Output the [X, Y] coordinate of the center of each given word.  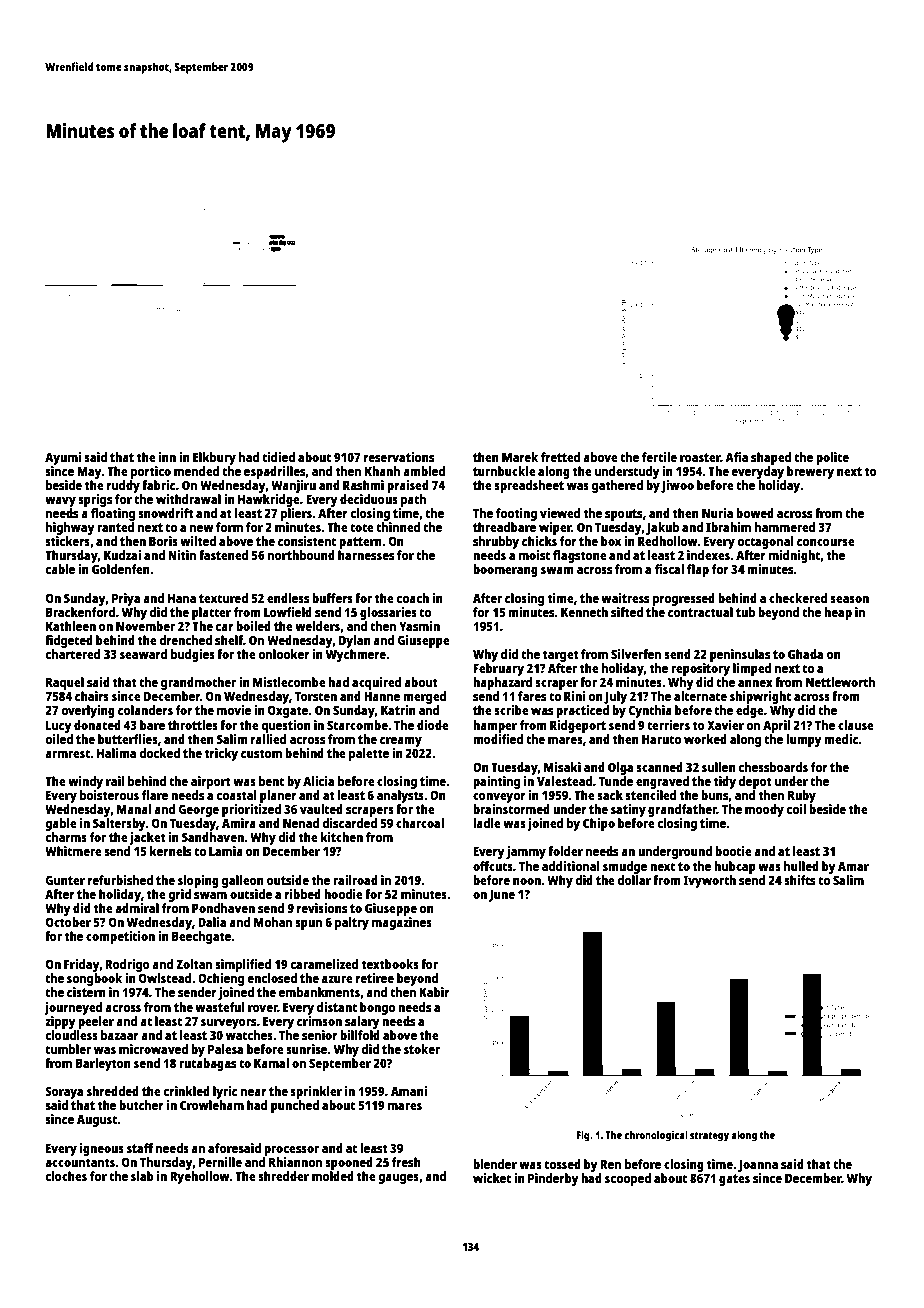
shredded [113, 1091]
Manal [134, 809]
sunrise [306, 1049]
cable [60, 569]
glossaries [388, 613]
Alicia [318, 781]
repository [700, 669]
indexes [708, 555]
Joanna [758, 1166]
